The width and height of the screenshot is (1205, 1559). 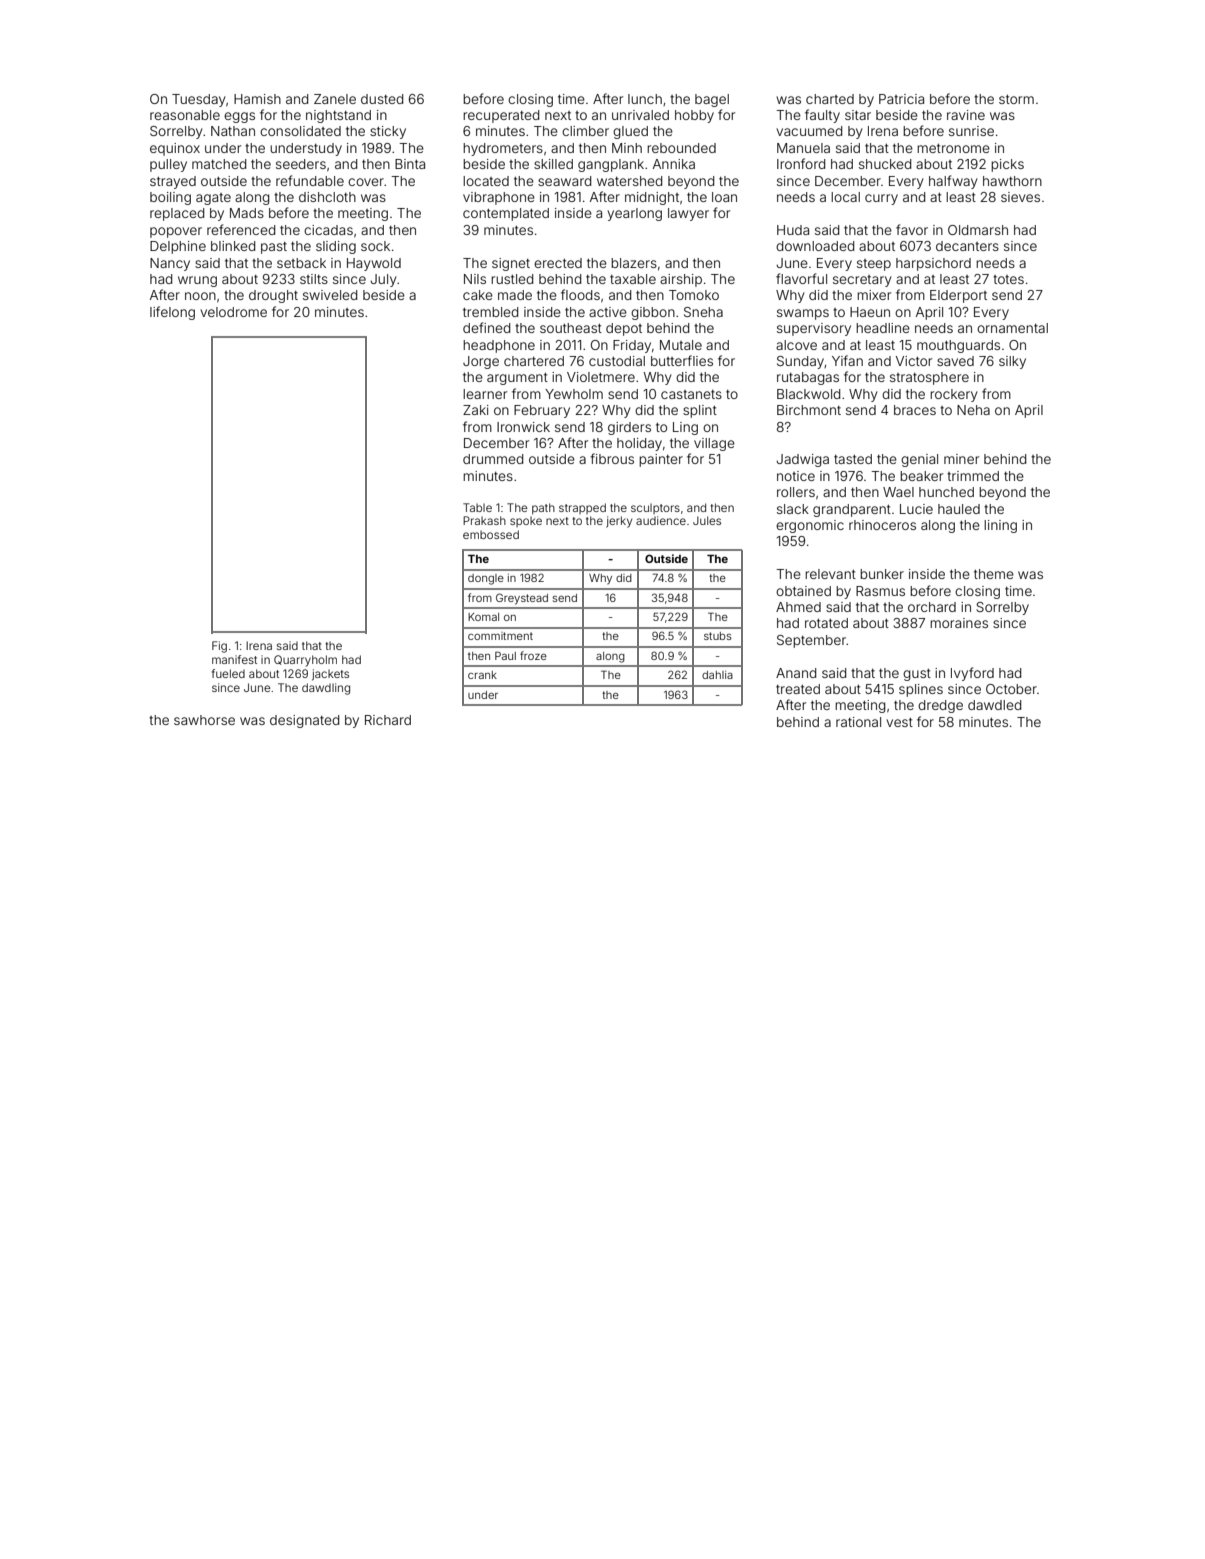 I want to click on October, so click(x=1011, y=689).
